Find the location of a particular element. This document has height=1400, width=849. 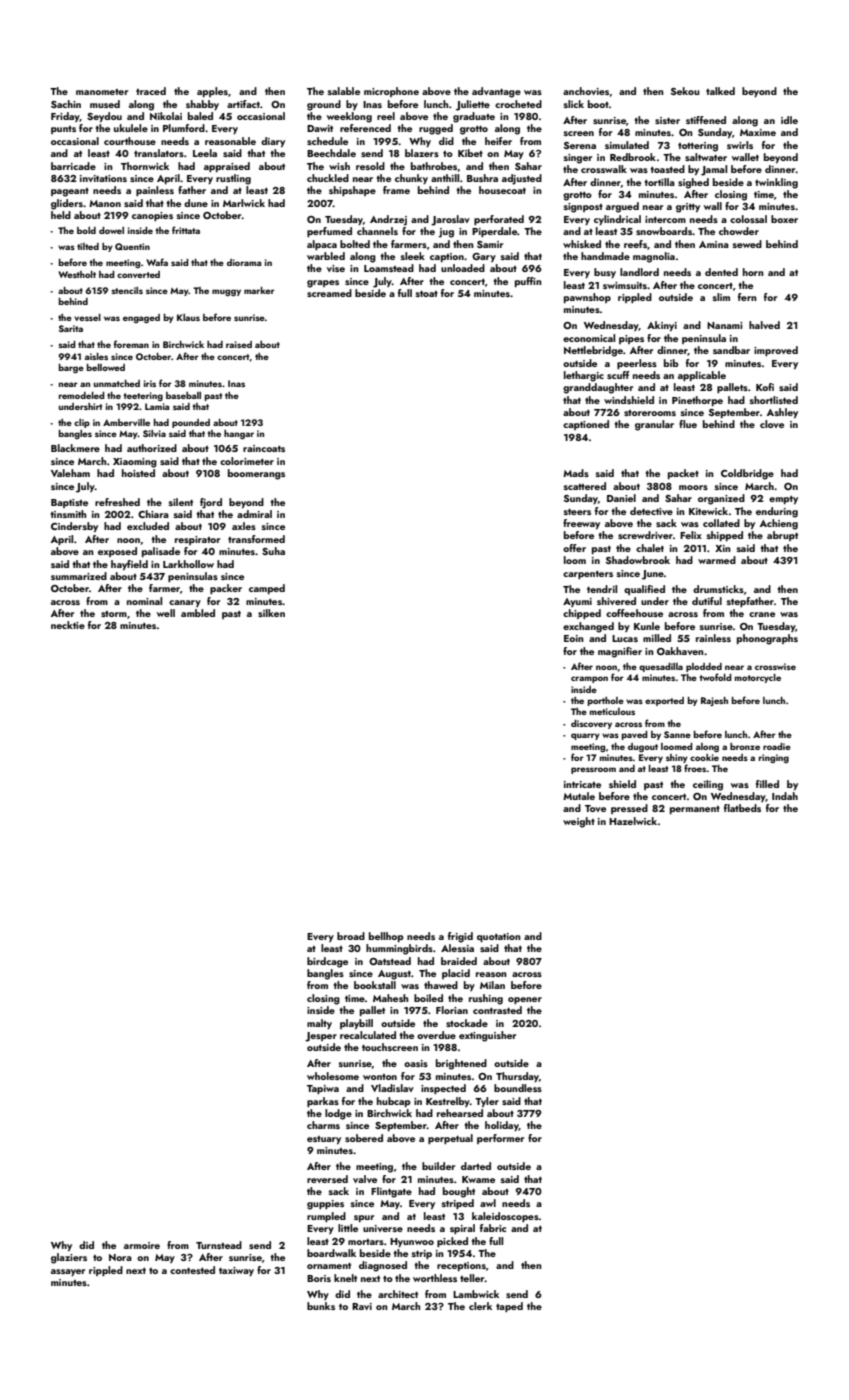

Turnstead is located at coordinates (219, 1245).
